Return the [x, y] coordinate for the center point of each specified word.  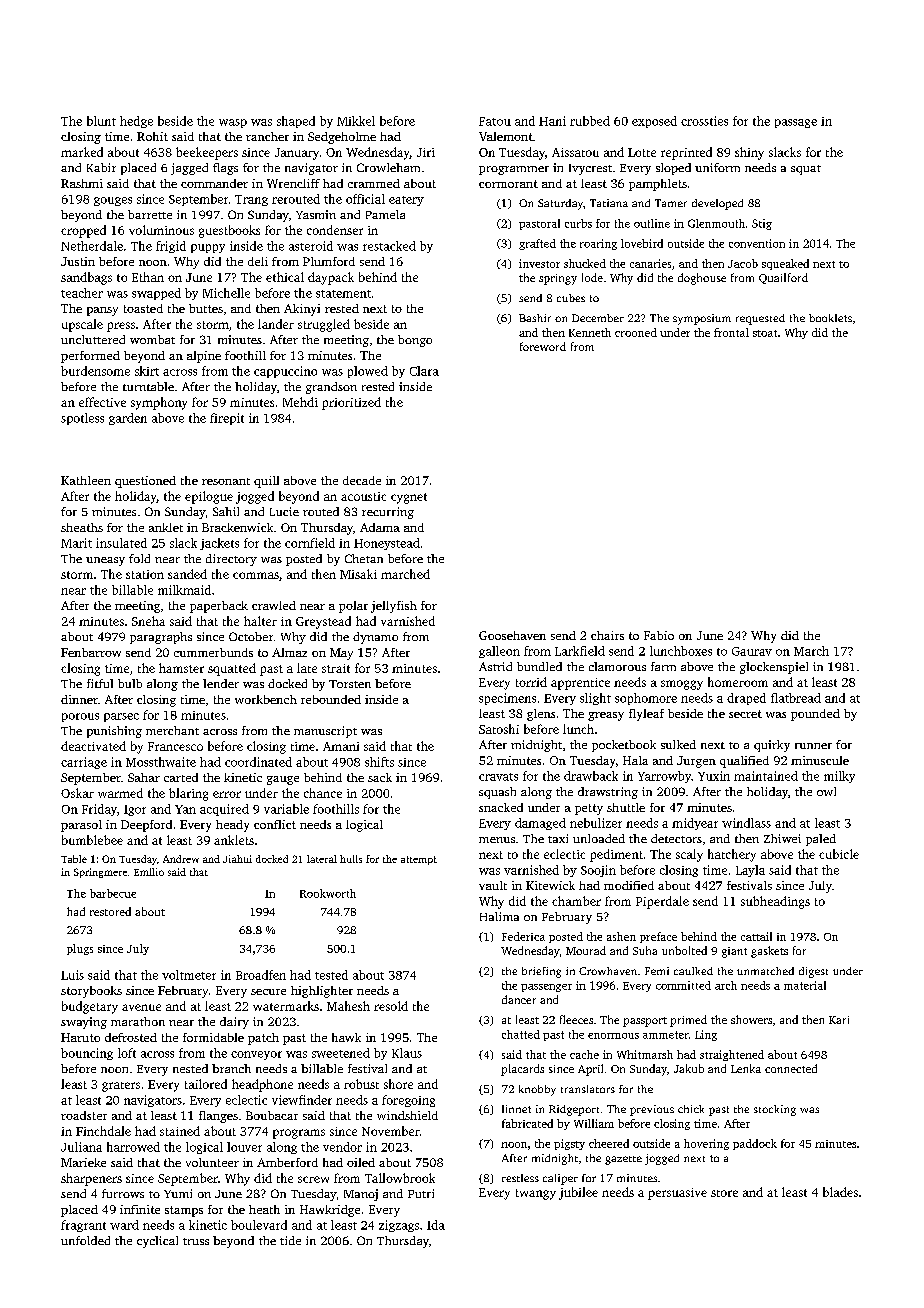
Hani [552, 121]
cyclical [157, 1242]
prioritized [351, 403]
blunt [101, 121]
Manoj [361, 1195]
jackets [219, 544]
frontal [731, 332]
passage [796, 123]
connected [791, 1068]
